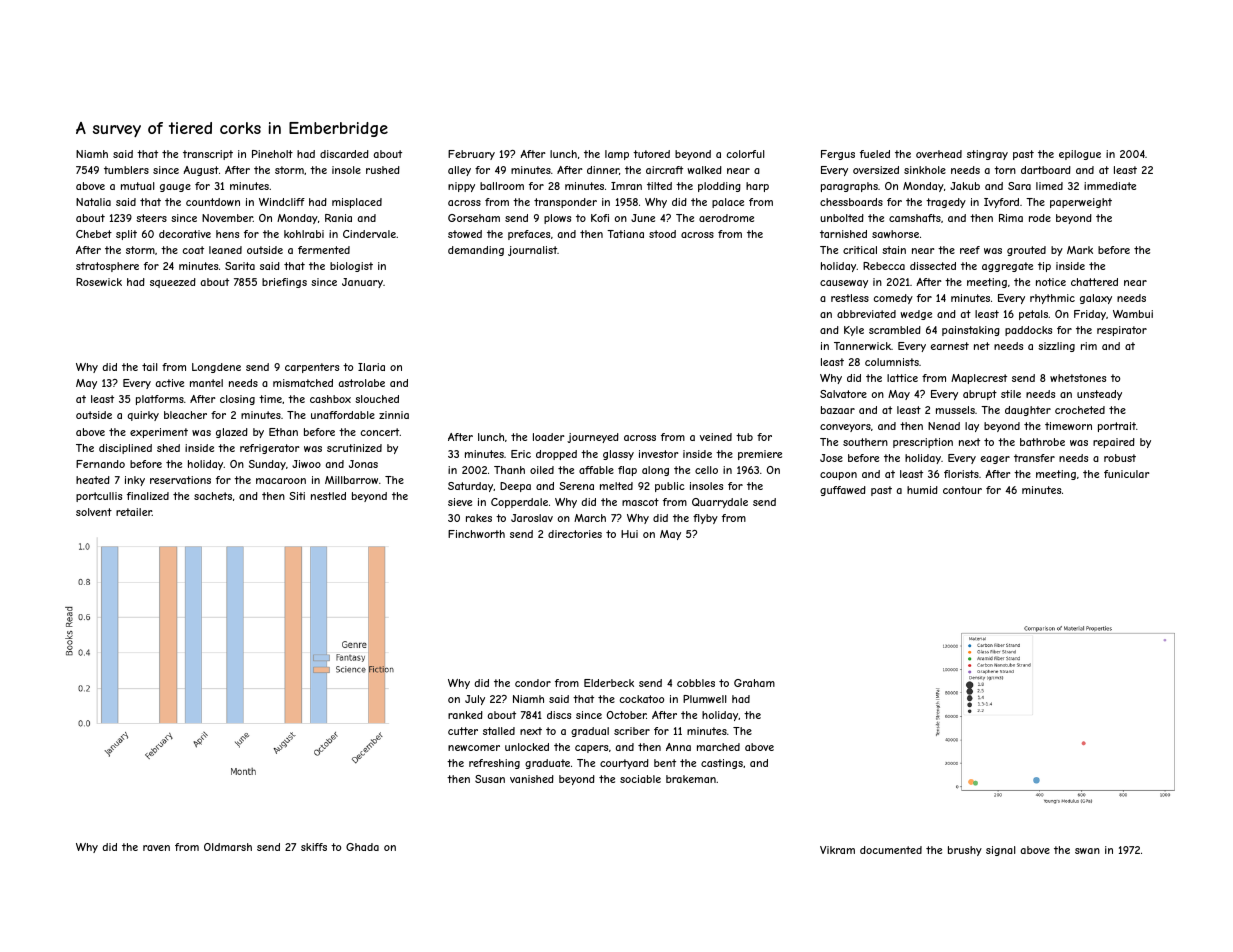  What do you see at coordinates (476, 251) in the screenshot?
I see `demanding` at bounding box center [476, 251].
